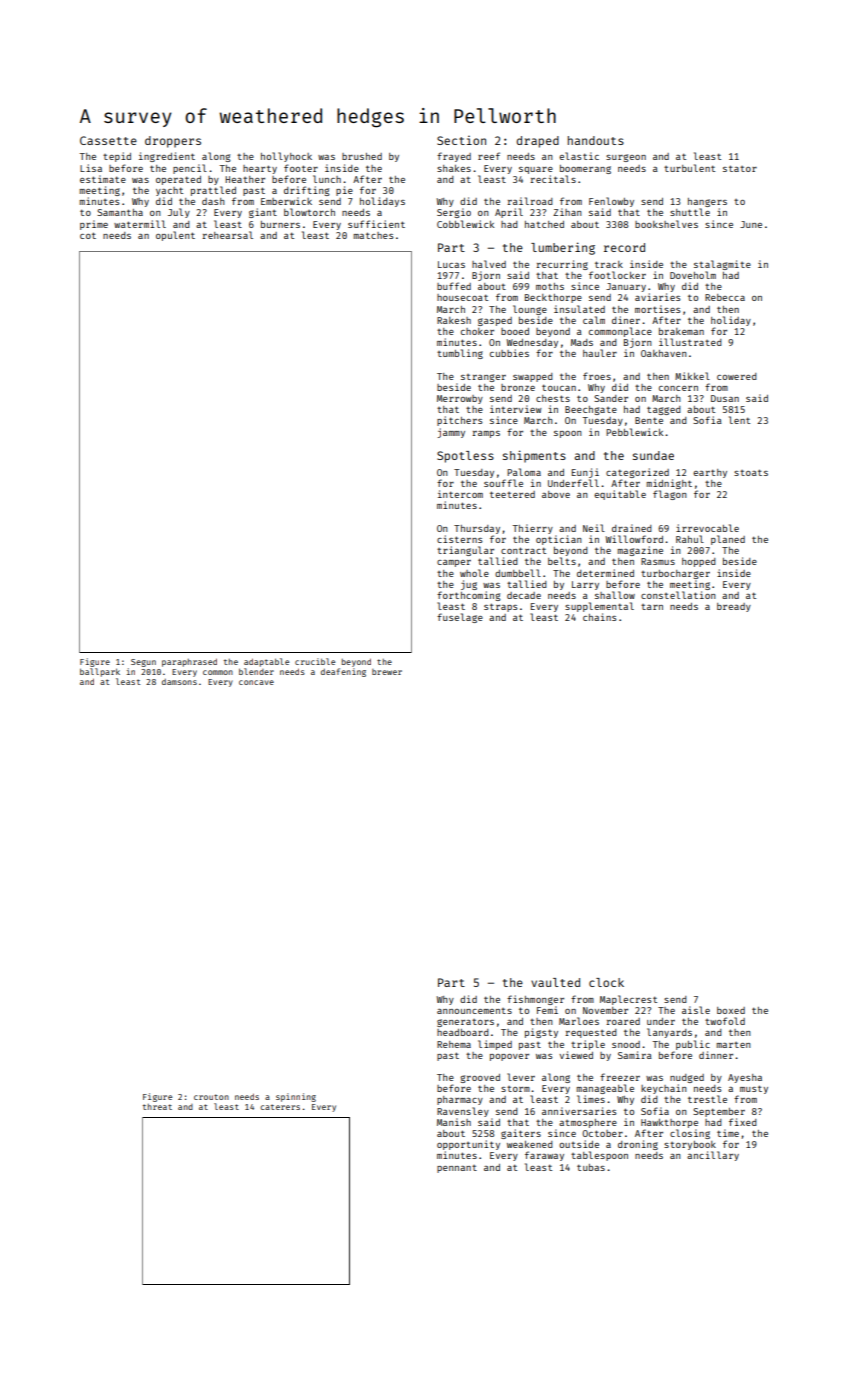 The image size is (849, 1400). Describe the element at coordinates (707, 1099) in the document. I see `trestle` at that location.
